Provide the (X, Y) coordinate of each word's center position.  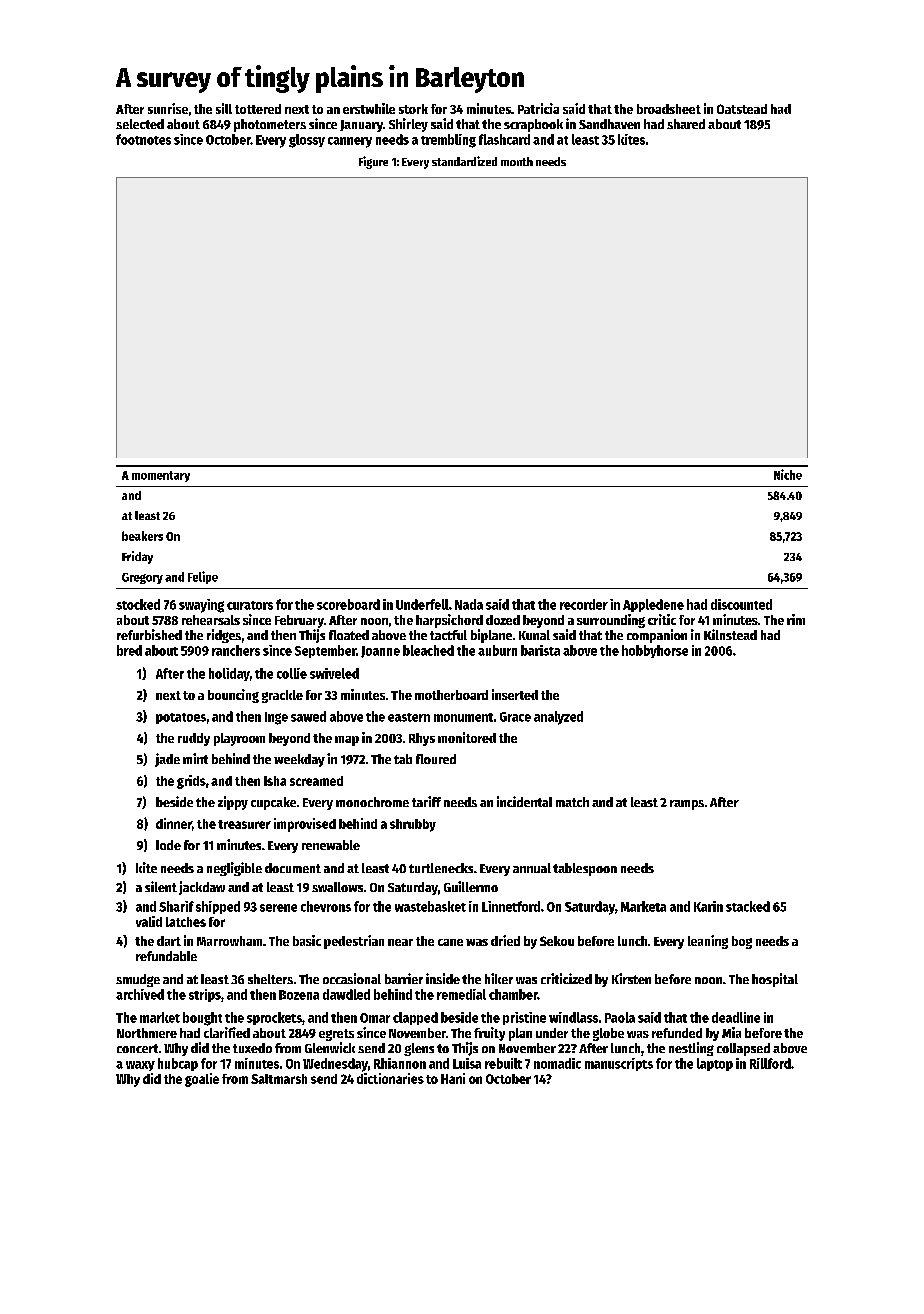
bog (742, 942)
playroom (239, 739)
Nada (469, 604)
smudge (138, 980)
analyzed (558, 718)
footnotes (143, 139)
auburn (497, 650)
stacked (748, 906)
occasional (352, 978)
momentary (161, 476)
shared (686, 124)
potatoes (181, 718)
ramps (687, 805)
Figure (373, 162)
